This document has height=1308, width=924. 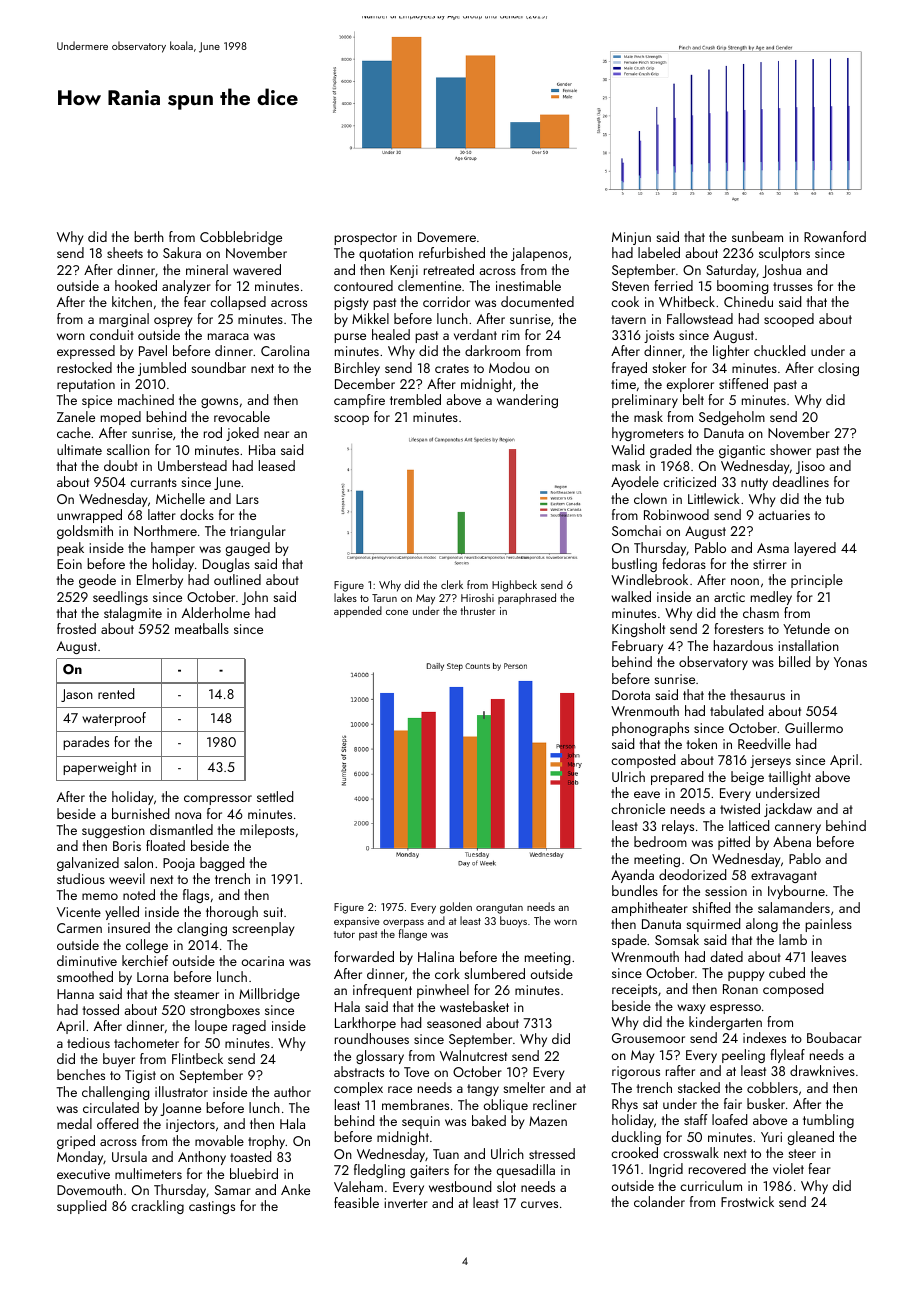 I want to click on berth, so click(x=149, y=236).
